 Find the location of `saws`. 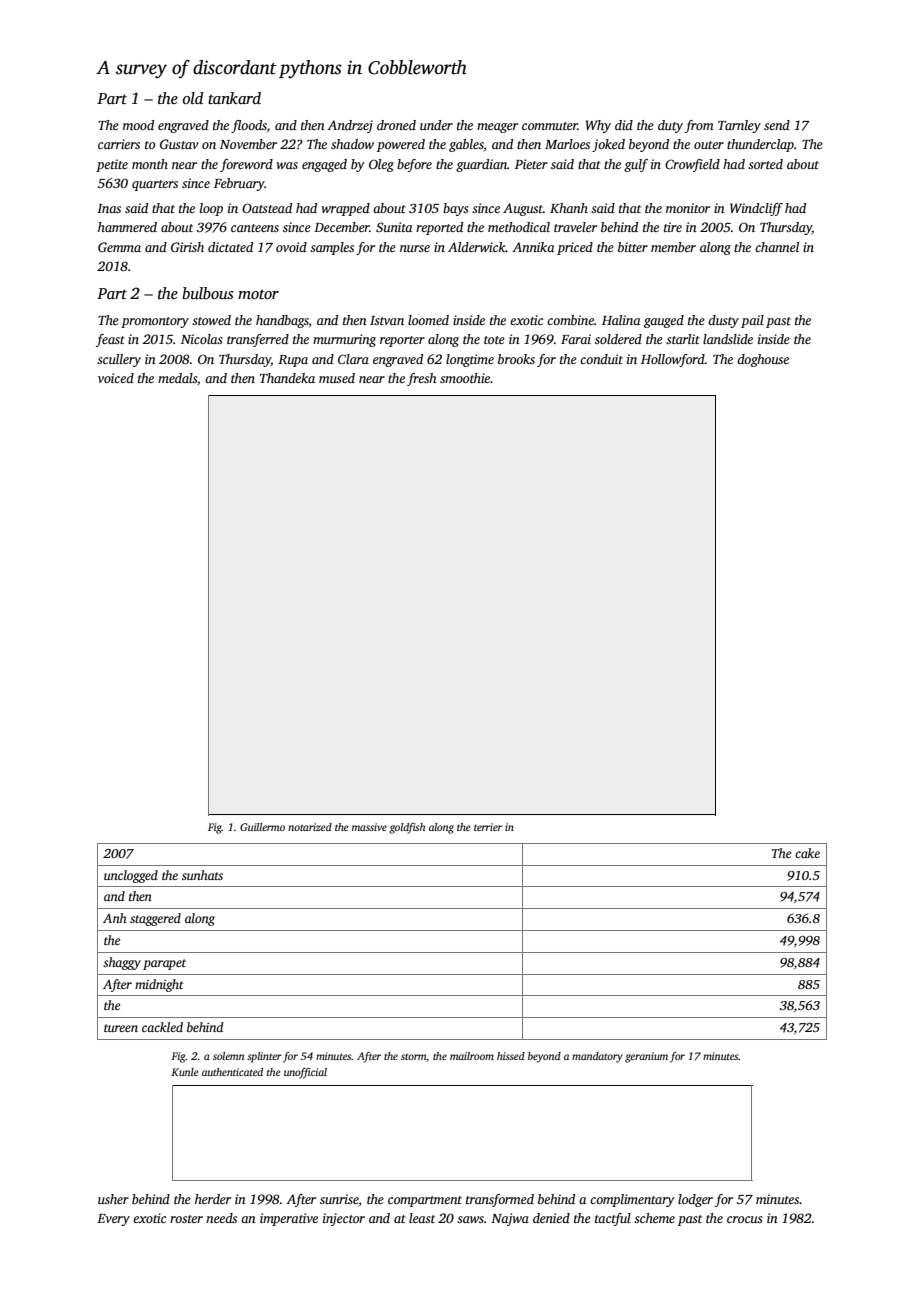

saws is located at coordinates (470, 1219).
